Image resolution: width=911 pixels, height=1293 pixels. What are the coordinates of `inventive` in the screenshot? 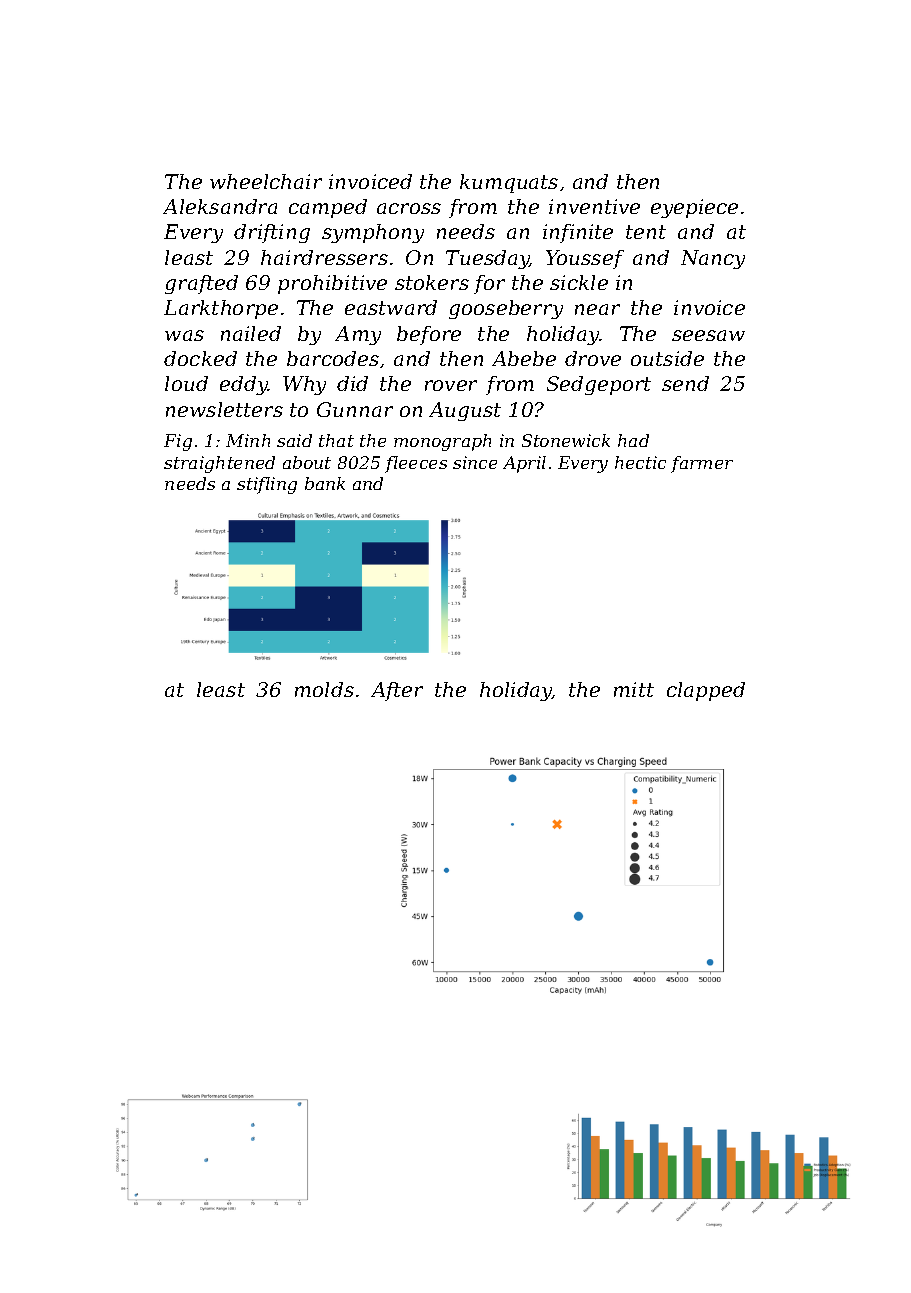 It's located at (594, 206).
